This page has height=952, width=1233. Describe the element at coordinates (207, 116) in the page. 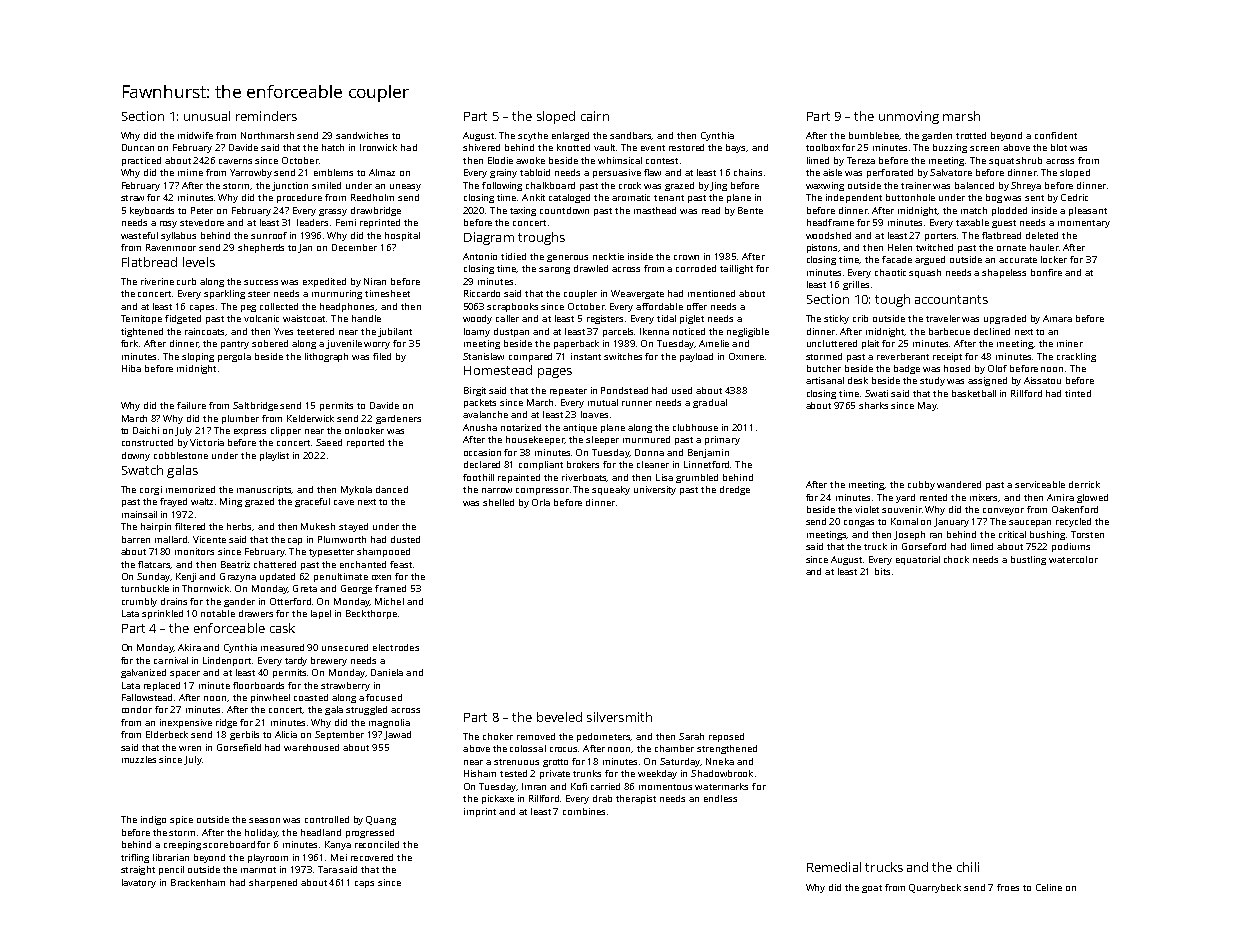

I see `unusual` at that location.
